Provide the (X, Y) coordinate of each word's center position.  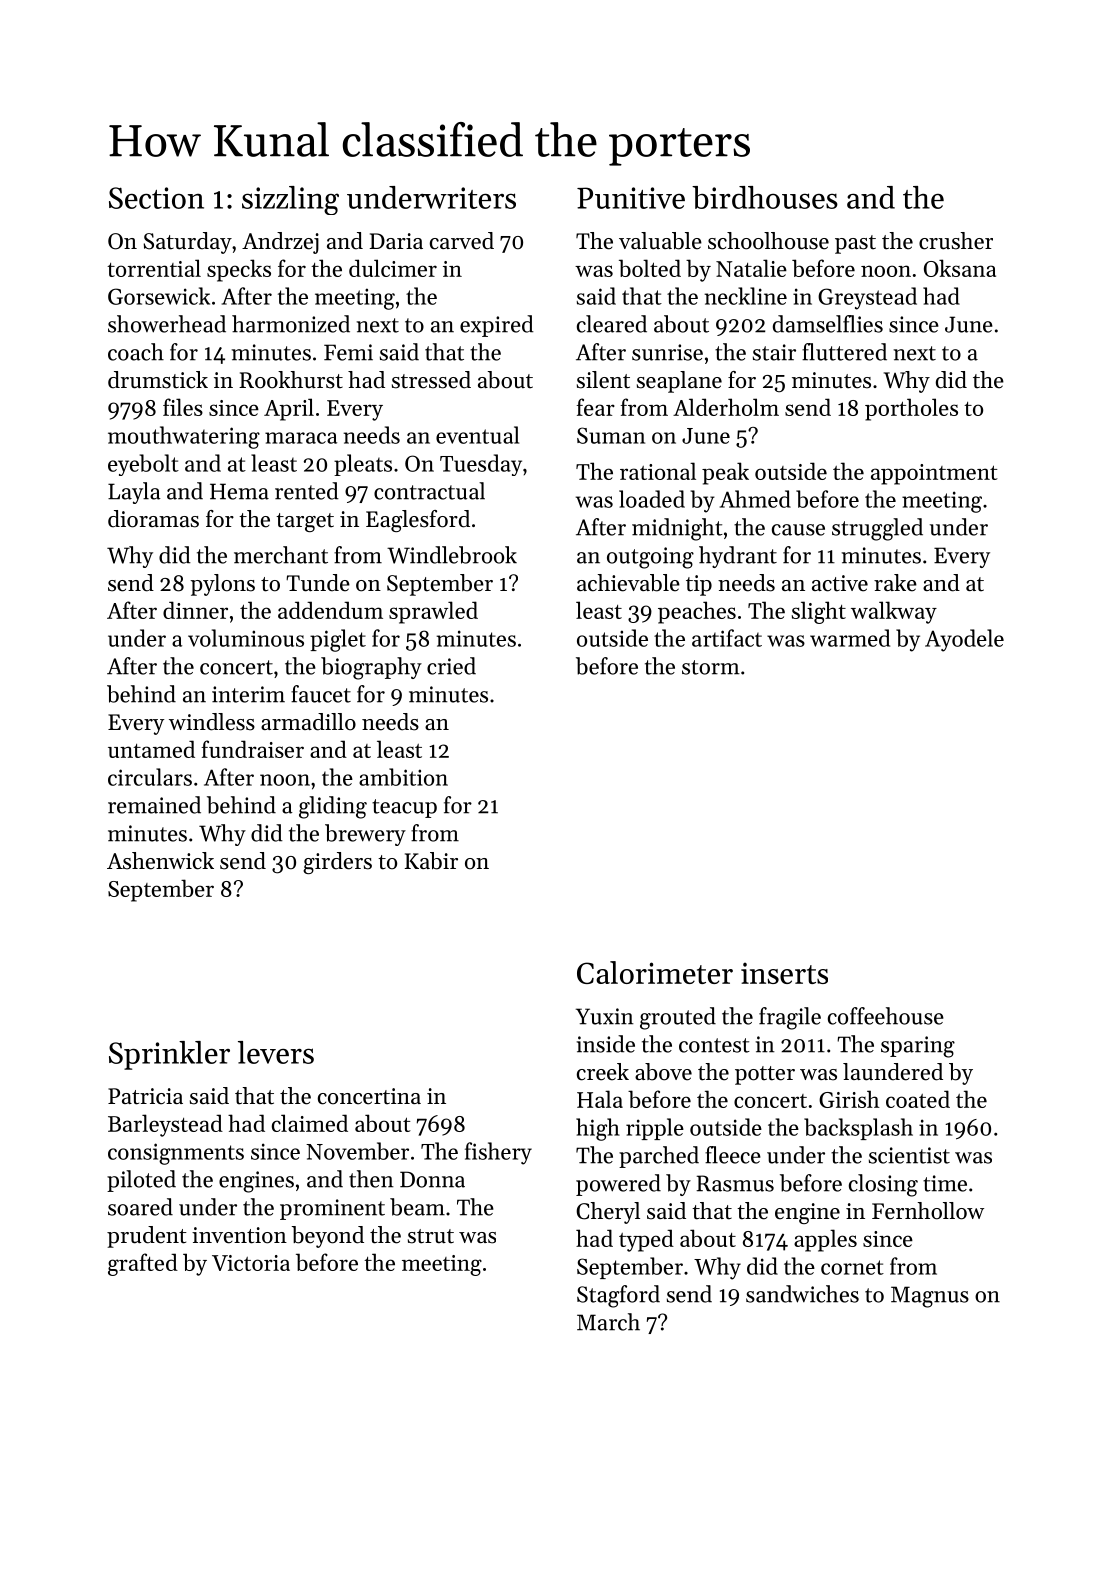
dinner (195, 610)
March (608, 1322)
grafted (143, 1264)
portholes (911, 409)
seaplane (679, 382)
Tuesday (481, 465)
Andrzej (280, 243)
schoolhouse (768, 241)
